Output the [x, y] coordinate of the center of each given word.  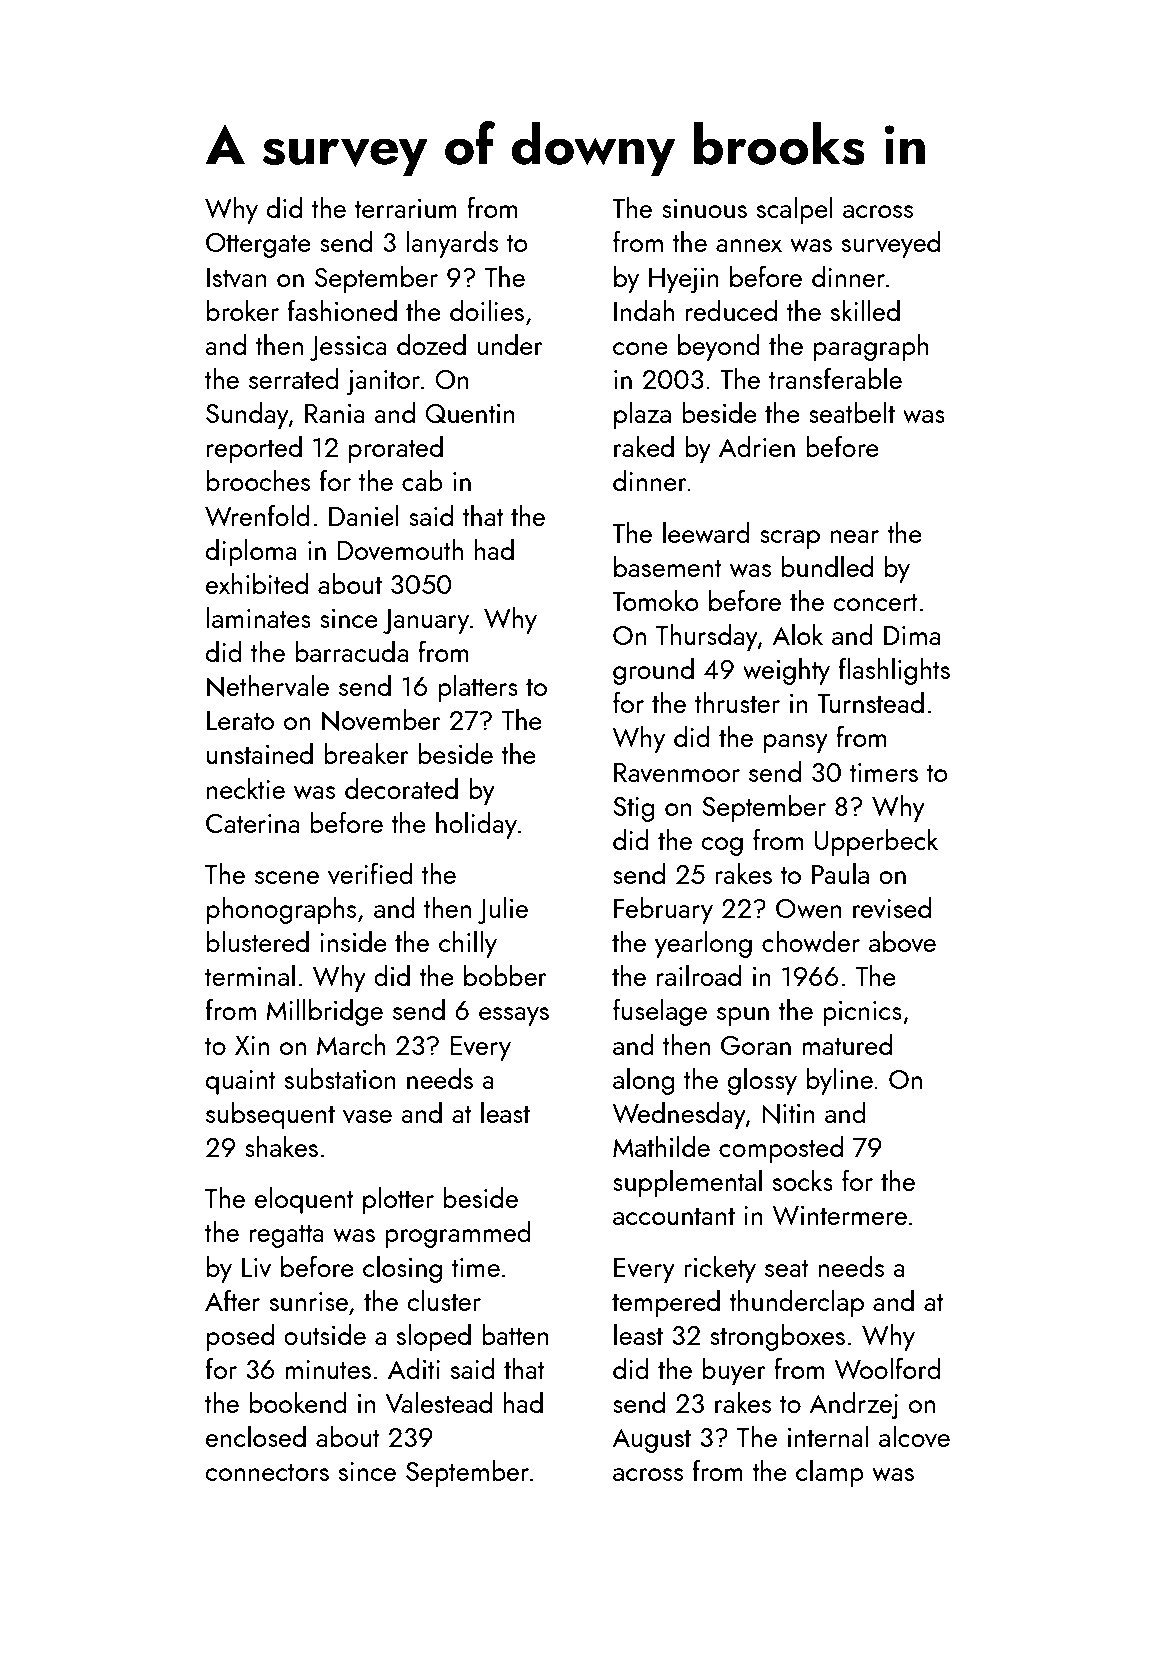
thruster [737, 702]
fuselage [660, 1012]
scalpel [795, 210]
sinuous [704, 208]
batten [515, 1334]
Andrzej [853, 1405]
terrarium [405, 208]
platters [478, 688]
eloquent [304, 1200]
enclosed [256, 1436]
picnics [862, 1013]
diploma [251, 552]
